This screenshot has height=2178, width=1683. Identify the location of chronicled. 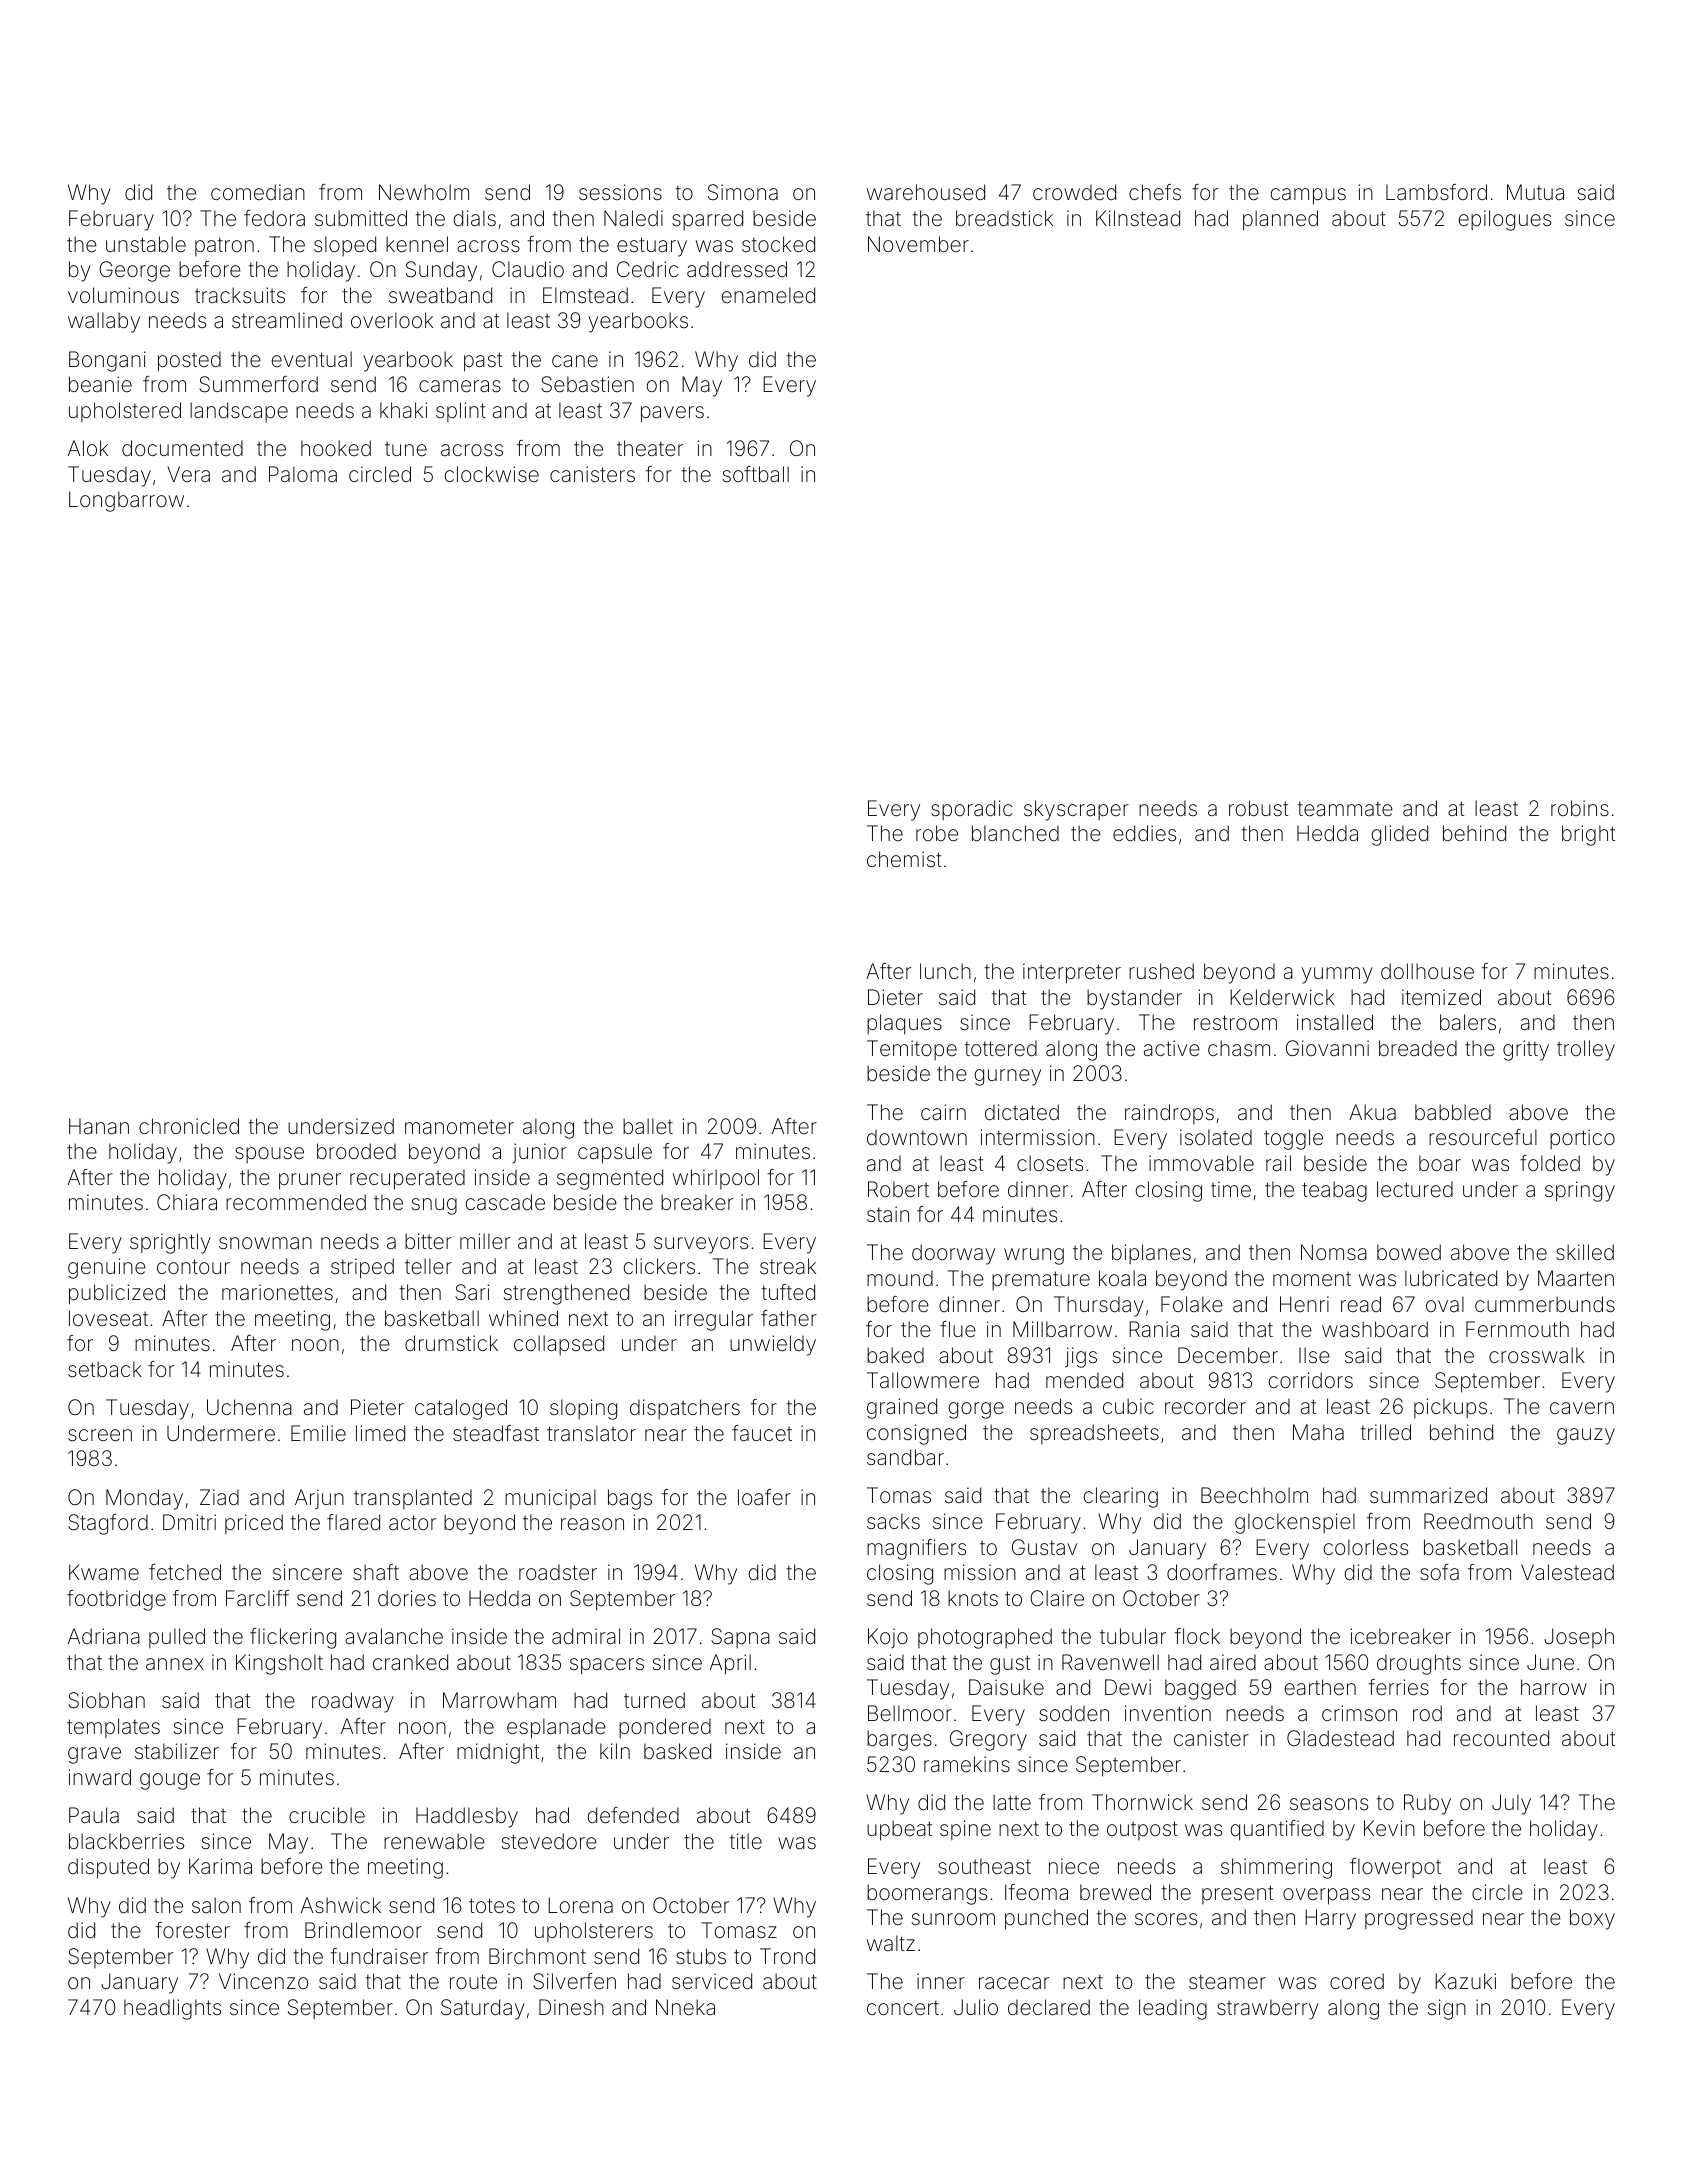
(189, 1126).
